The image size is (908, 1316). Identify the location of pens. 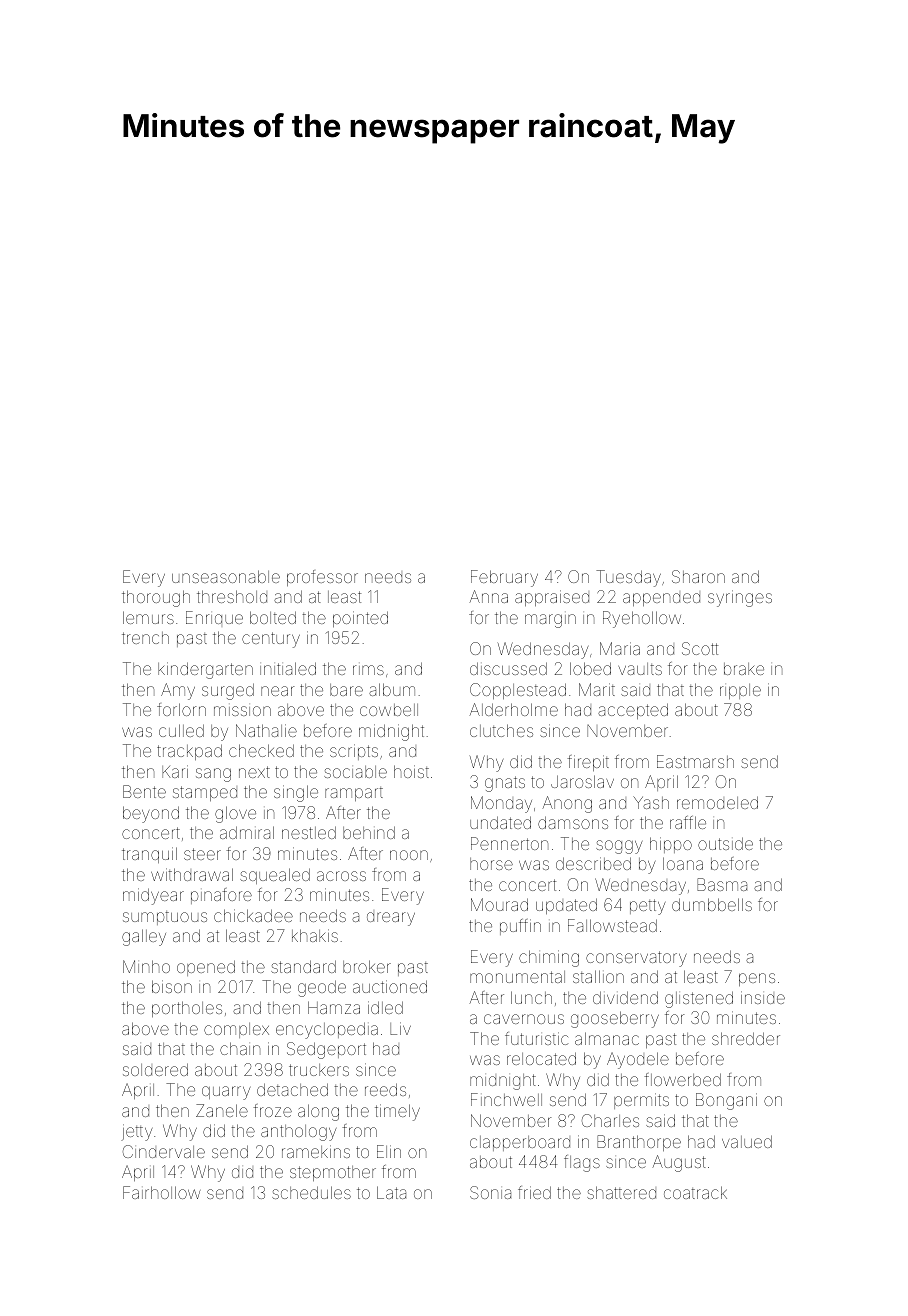
(757, 979).
